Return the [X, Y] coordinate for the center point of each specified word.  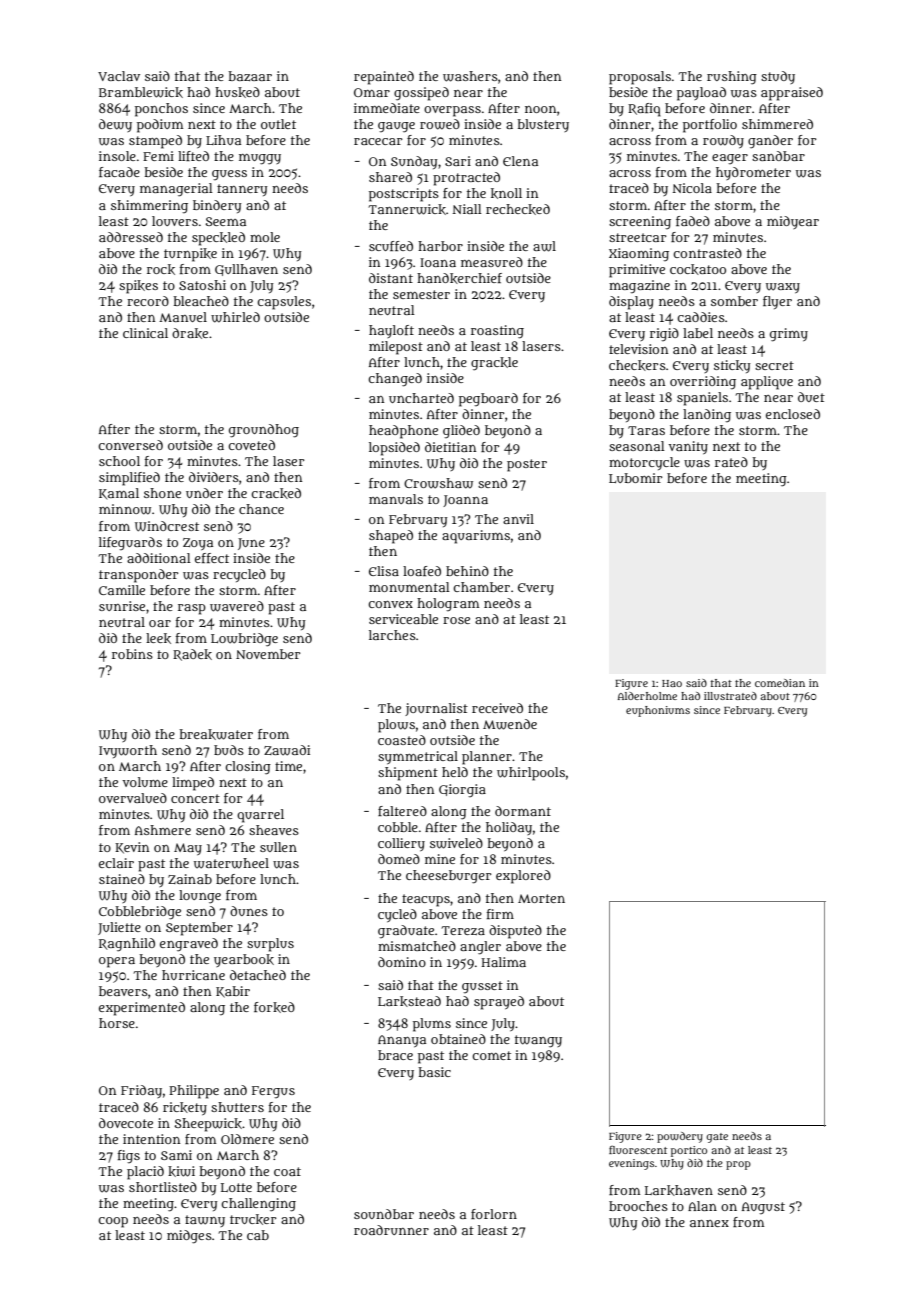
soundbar [384, 1214]
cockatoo [698, 269]
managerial [176, 190]
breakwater [216, 734]
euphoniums [658, 711]
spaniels [702, 399]
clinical [145, 333]
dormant [523, 811]
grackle [494, 364]
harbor [440, 246]
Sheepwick [208, 1125]
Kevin [132, 848]
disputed [515, 932]
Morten [541, 898]
